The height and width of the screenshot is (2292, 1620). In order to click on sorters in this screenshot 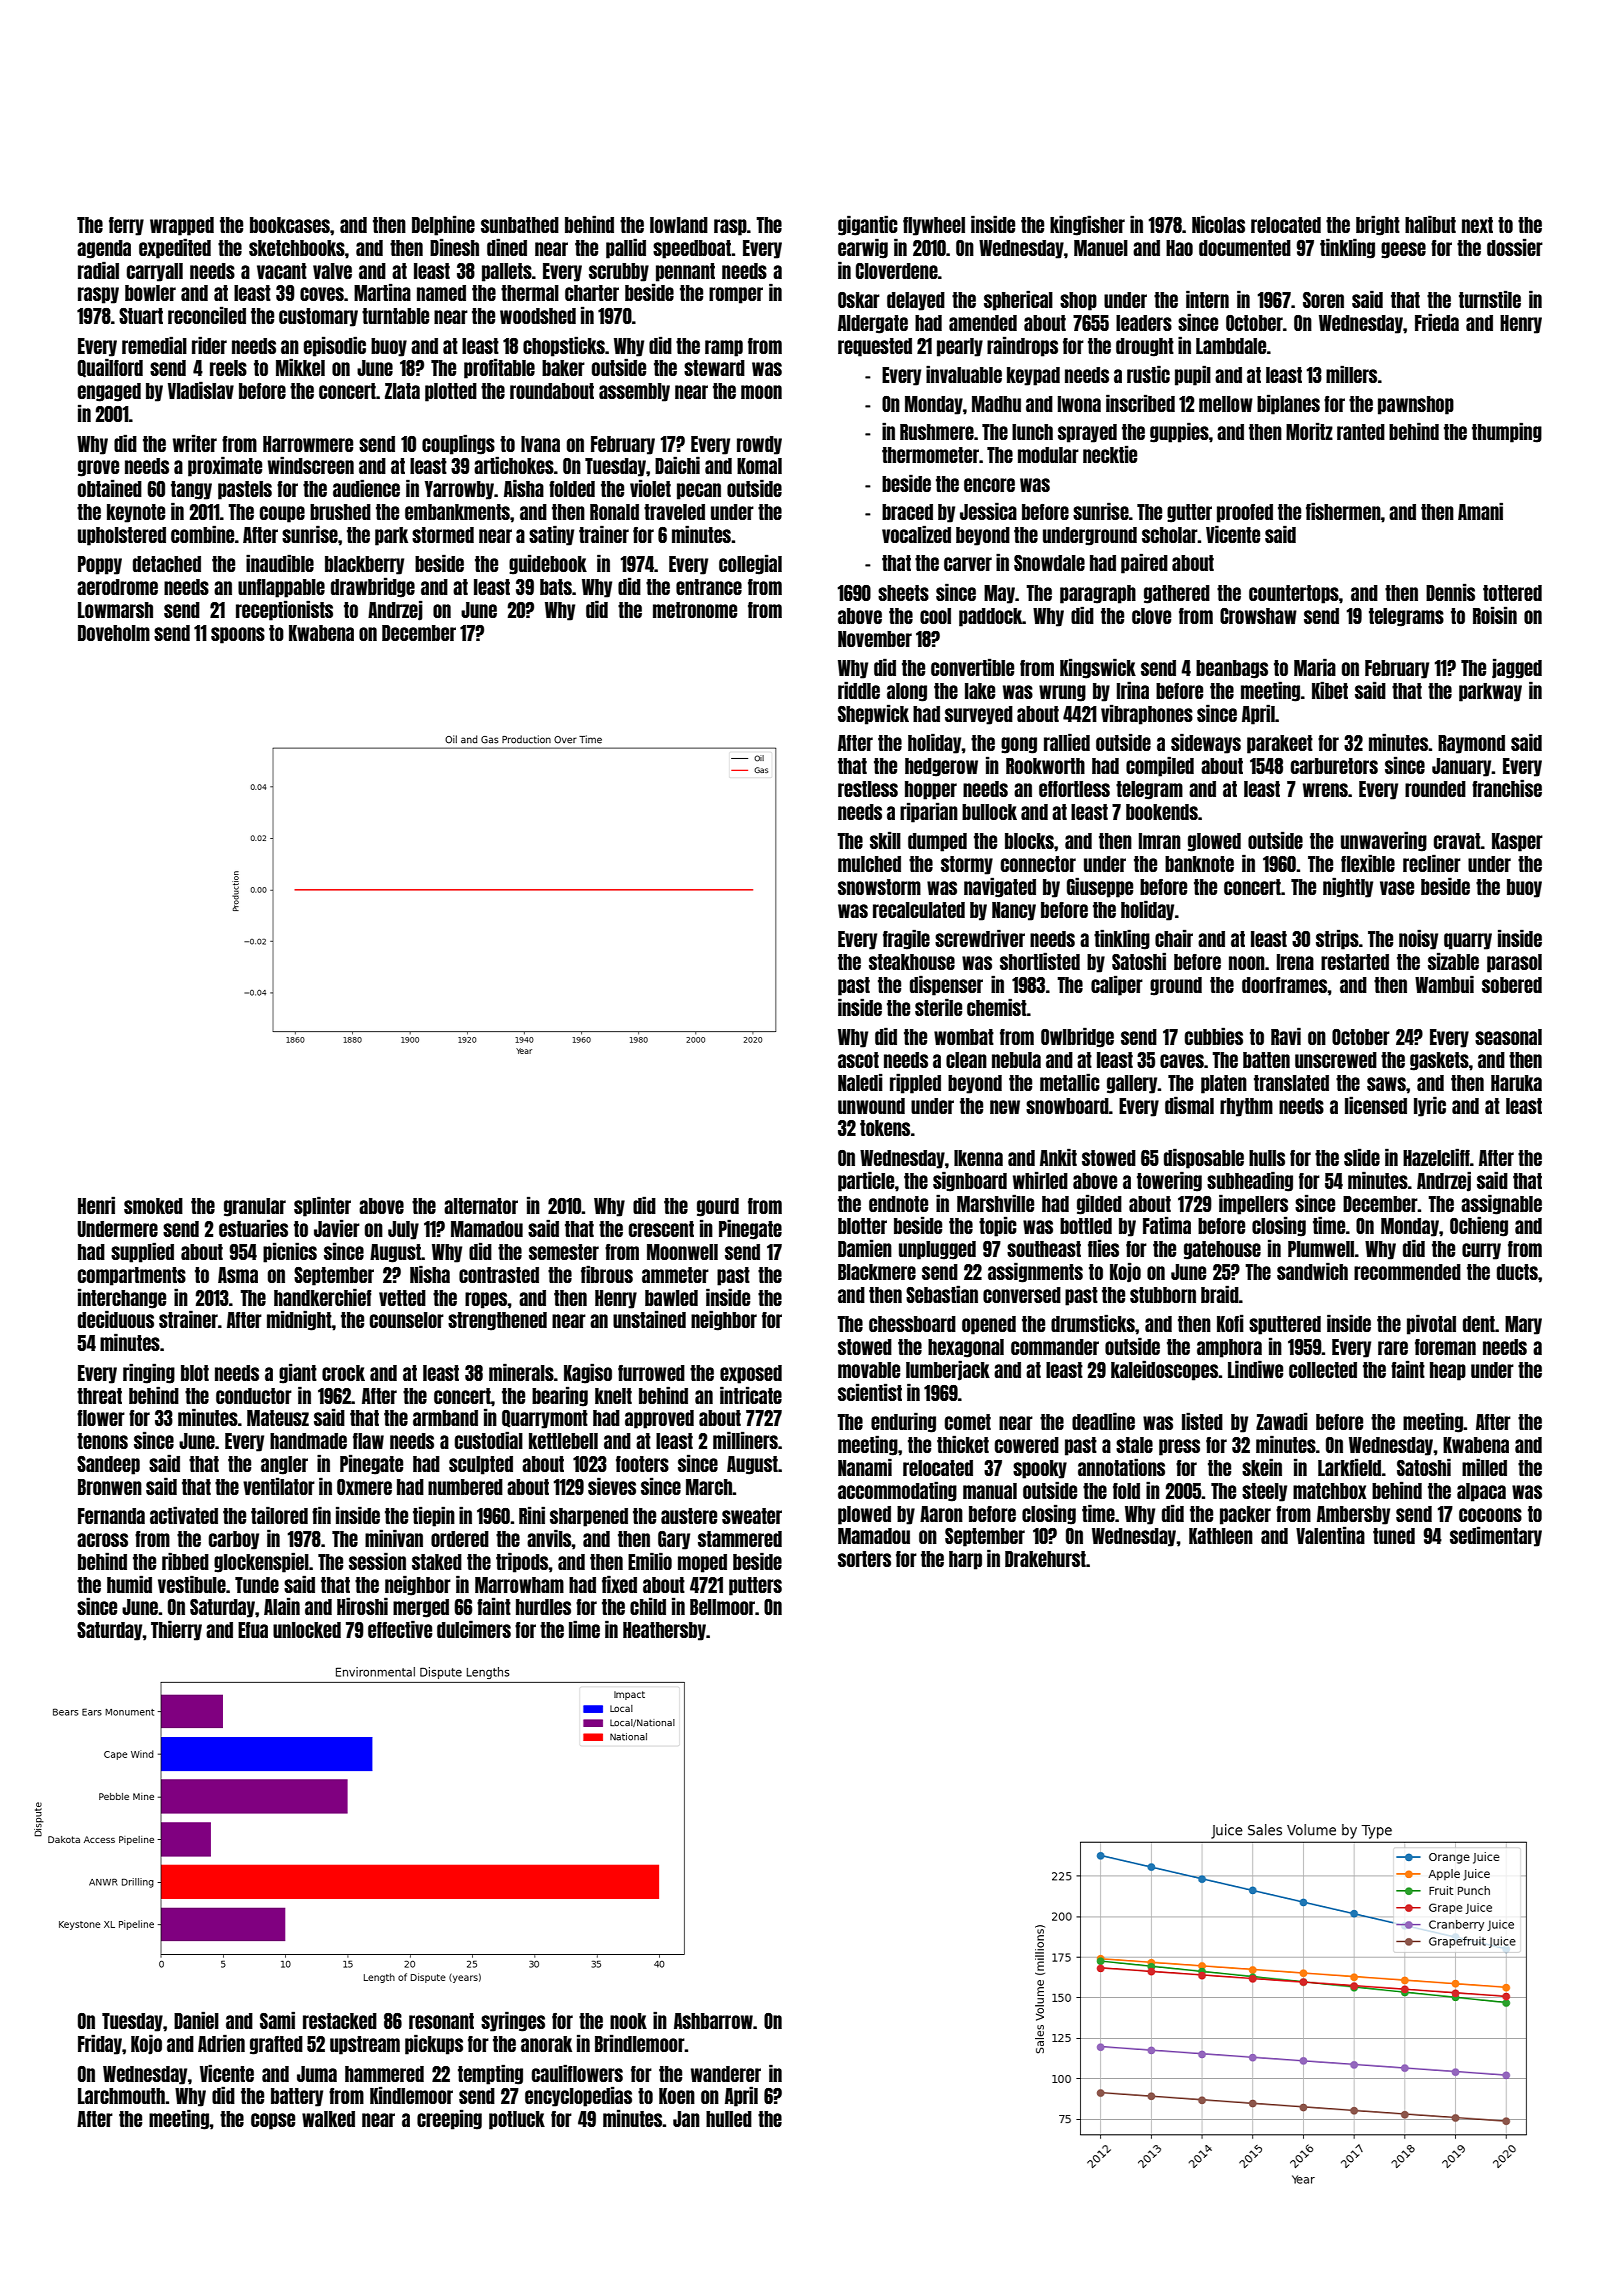, I will do `click(864, 1559)`.
